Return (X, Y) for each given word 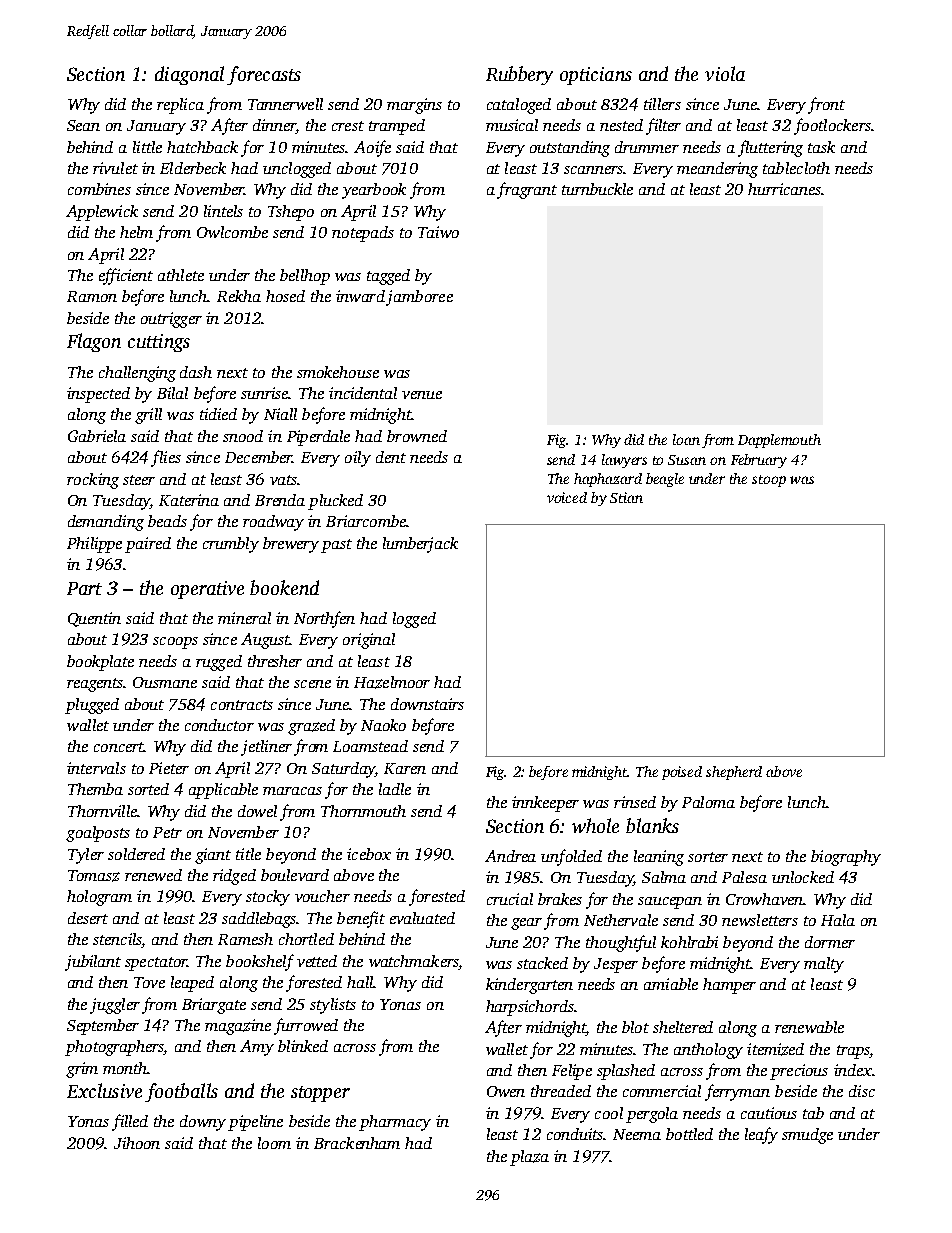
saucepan (670, 903)
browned (417, 436)
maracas (292, 791)
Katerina (189, 500)
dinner (274, 126)
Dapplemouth (779, 441)
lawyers (624, 461)
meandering (717, 170)
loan (686, 439)
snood (243, 436)
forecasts (264, 75)
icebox (369, 854)
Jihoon (137, 1143)
